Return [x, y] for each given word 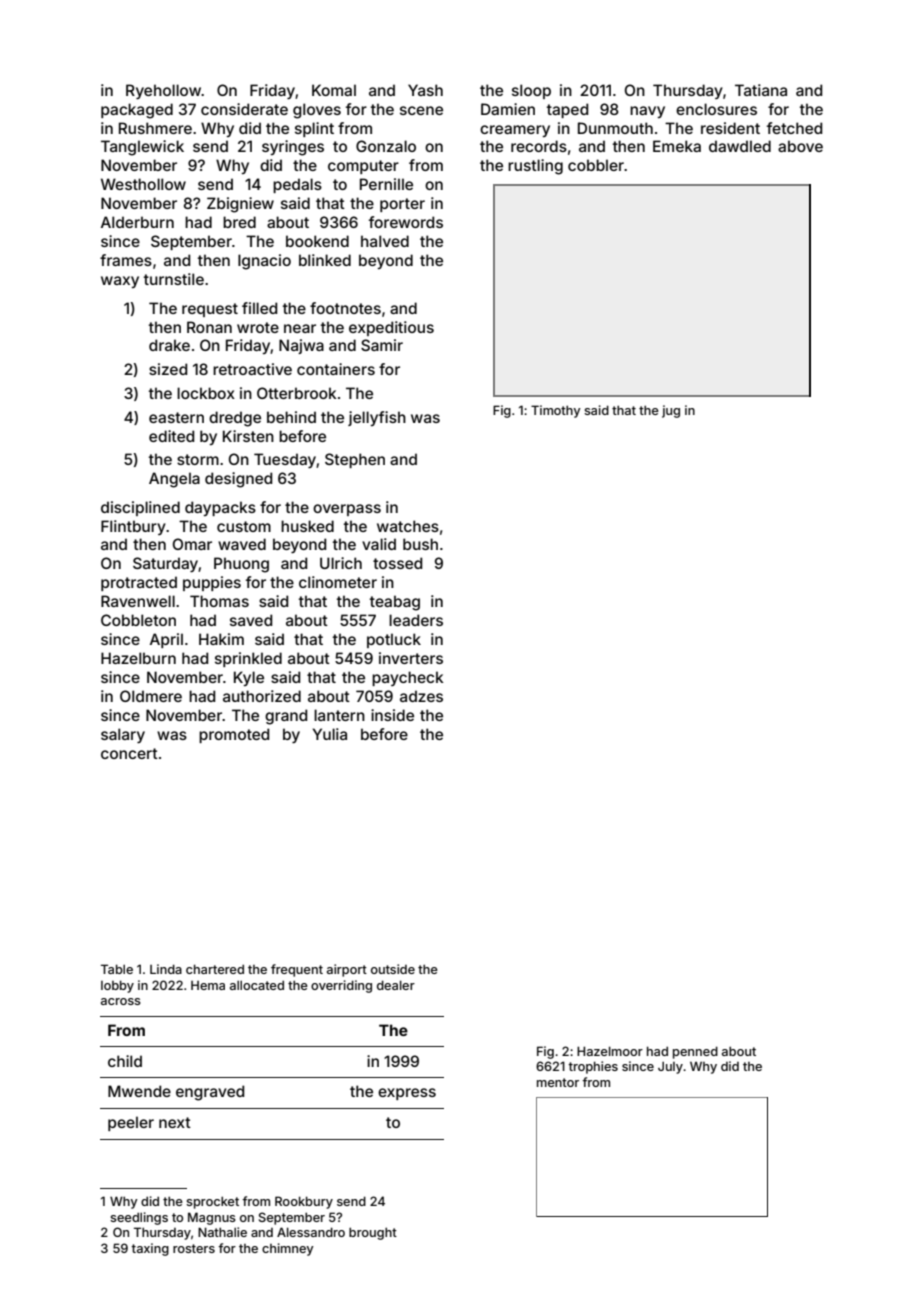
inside [392, 715]
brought [373, 1233]
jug [671, 411]
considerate [244, 109]
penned [695, 1052]
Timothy [556, 411]
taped [567, 110]
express [407, 1094]
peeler [131, 1123]
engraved [210, 1093]
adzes [421, 696]
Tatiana [761, 90]
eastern [176, 417]
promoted [234, 735]
